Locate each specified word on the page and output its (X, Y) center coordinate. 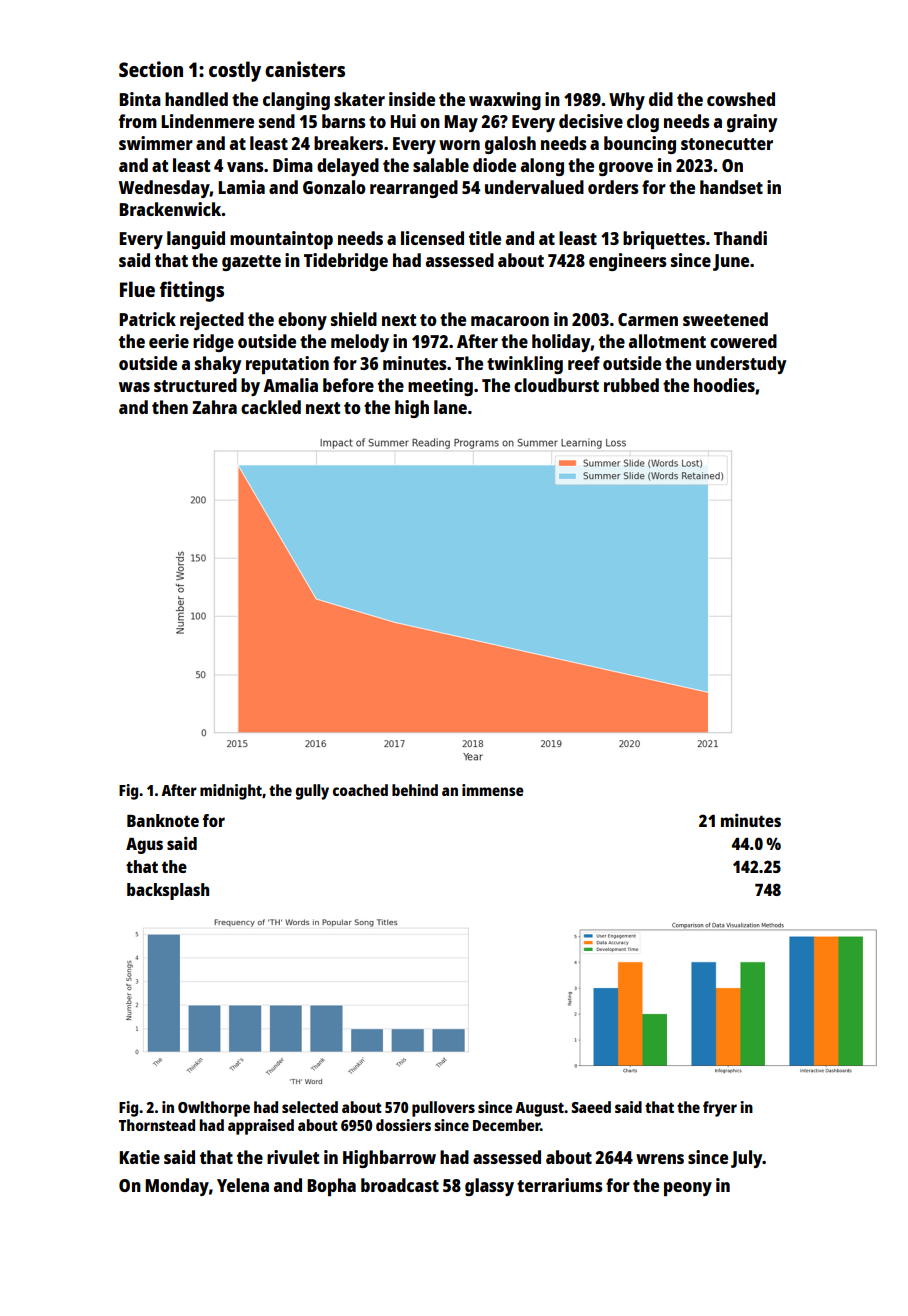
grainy (752, 123)
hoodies (724, 385)
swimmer (156, 143)
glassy (489, 1187)
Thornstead (157, 1125)
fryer (720, 1109)
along (542, 167)
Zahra (214, 407)
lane (450, 407)
